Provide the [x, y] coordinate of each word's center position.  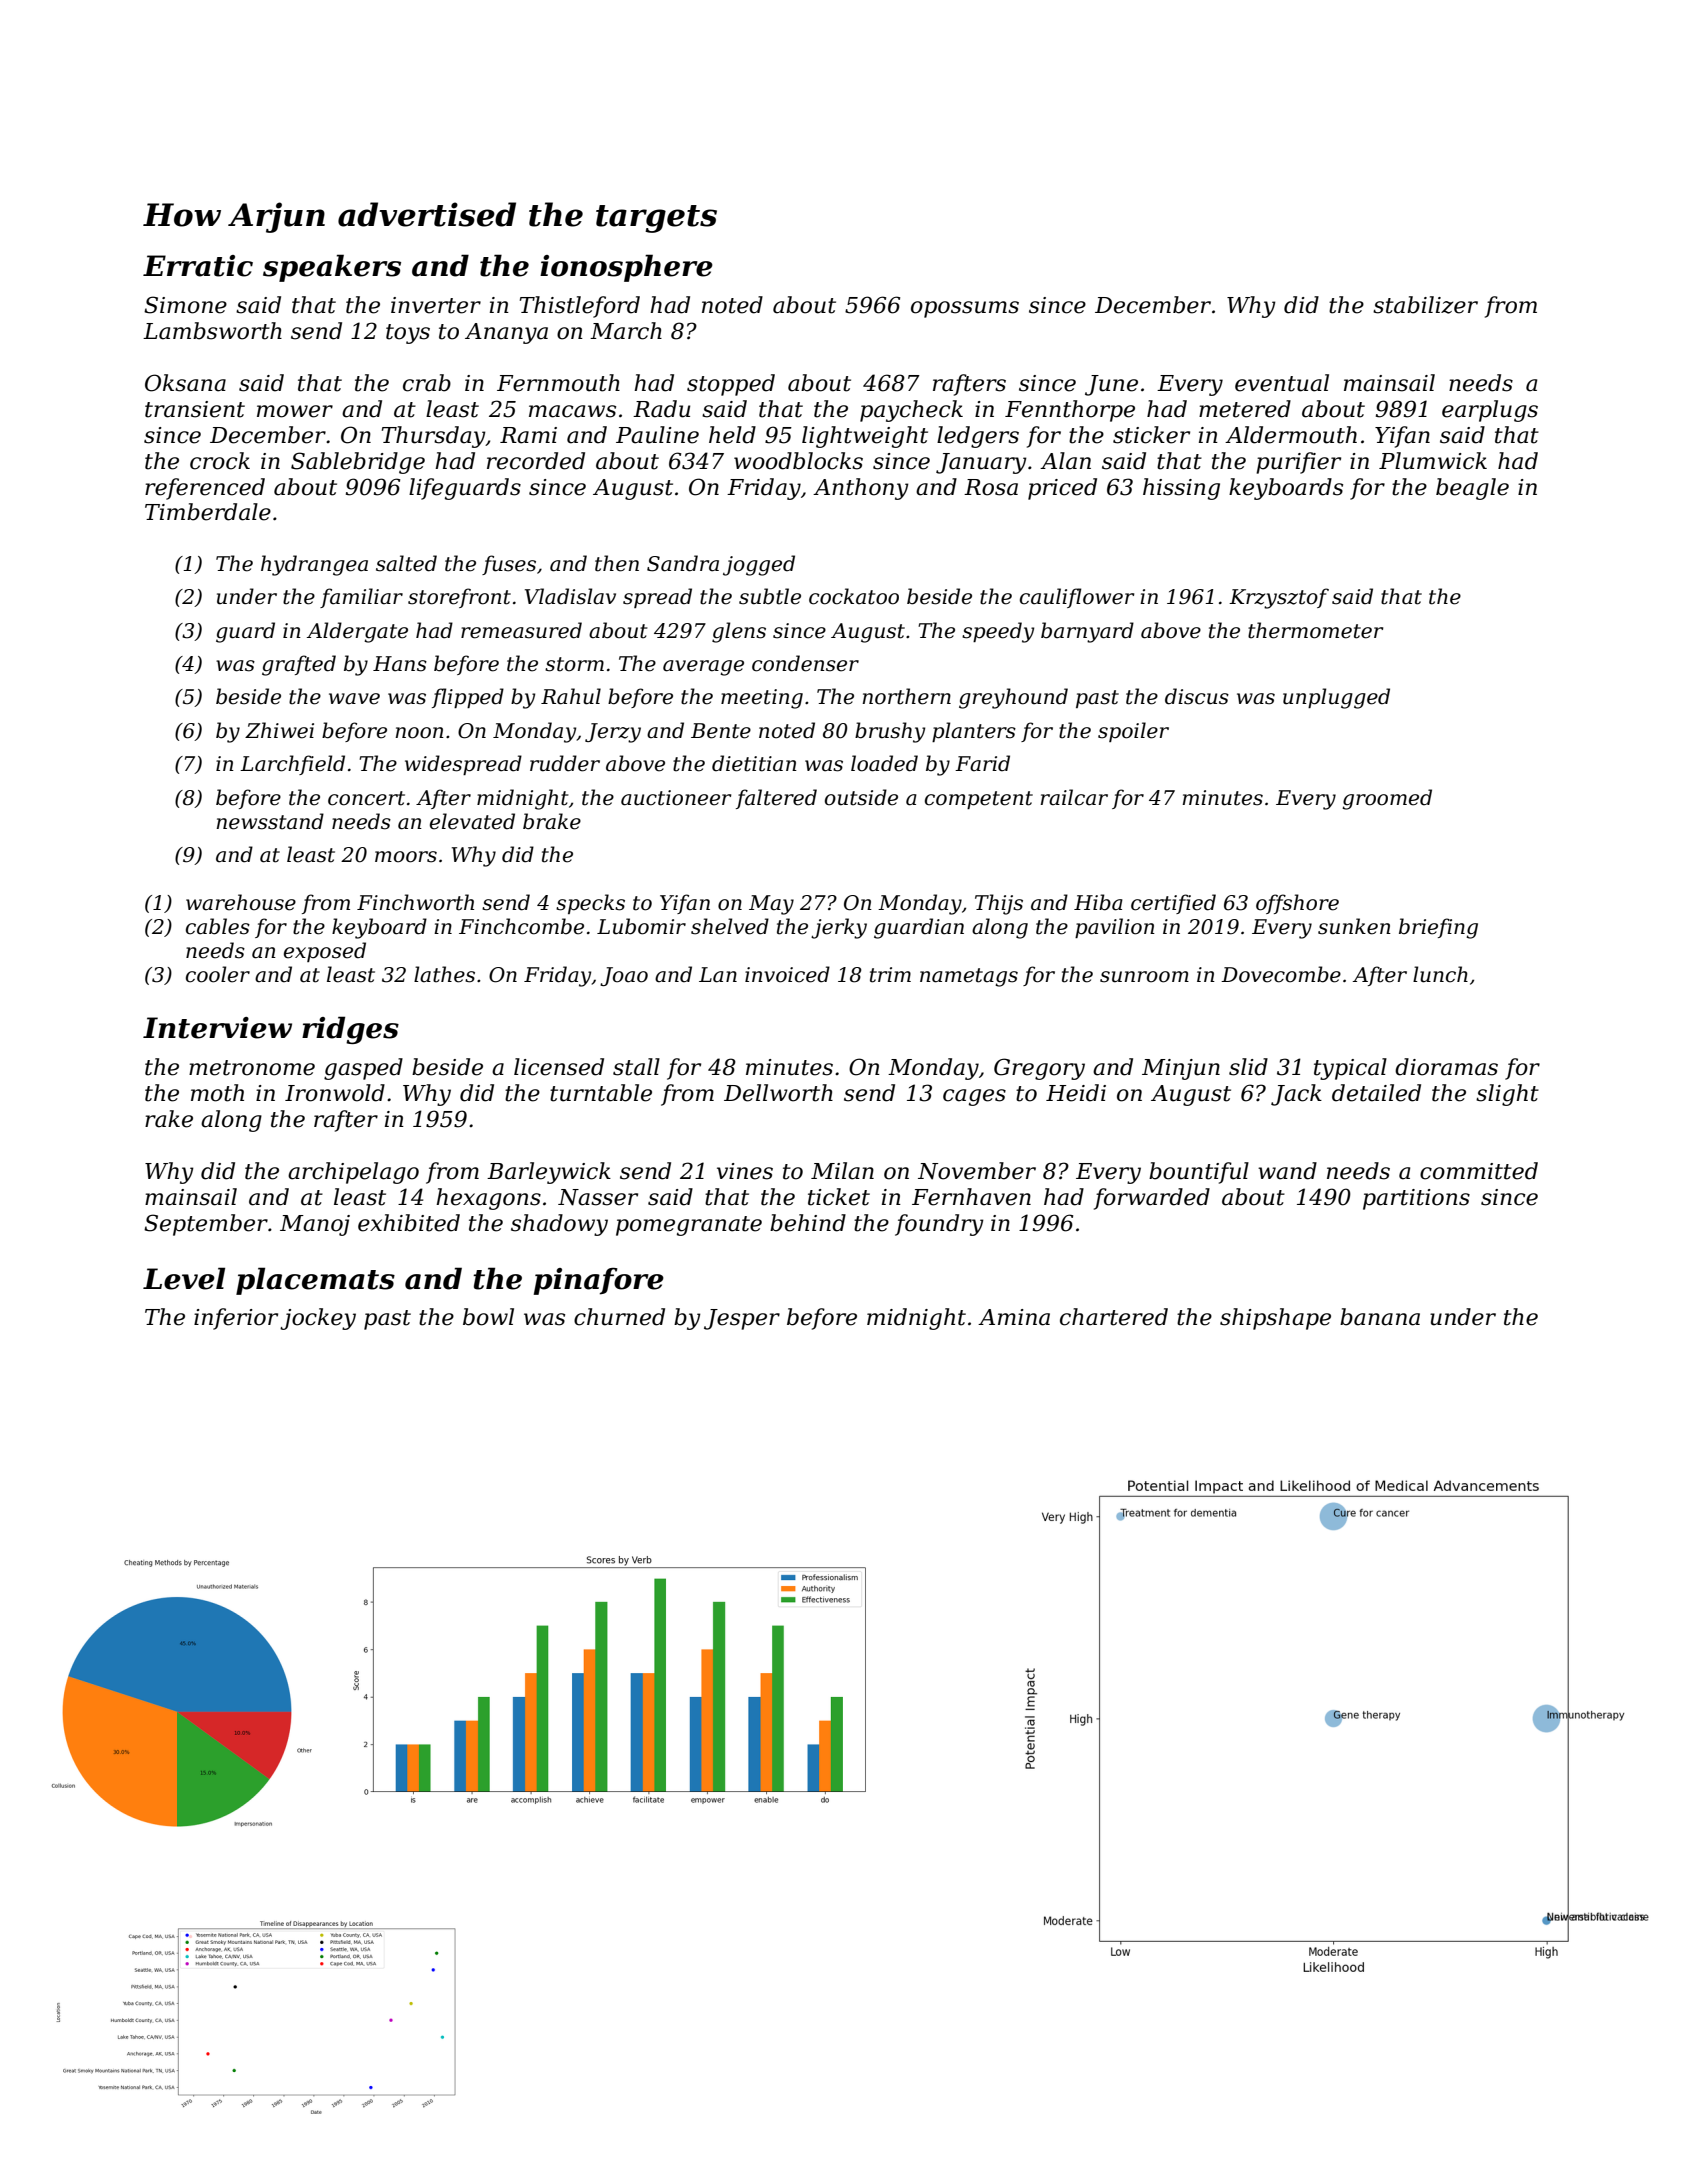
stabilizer [1425, 305]
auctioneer [676, 798]
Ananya [506, 333]
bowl [488, 1317]
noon [420, 733]
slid [1248, 1067]
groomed [1387, 799]
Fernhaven [971, 1197]
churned [619, 1317]
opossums [965, 309]
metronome [252, 1068]
